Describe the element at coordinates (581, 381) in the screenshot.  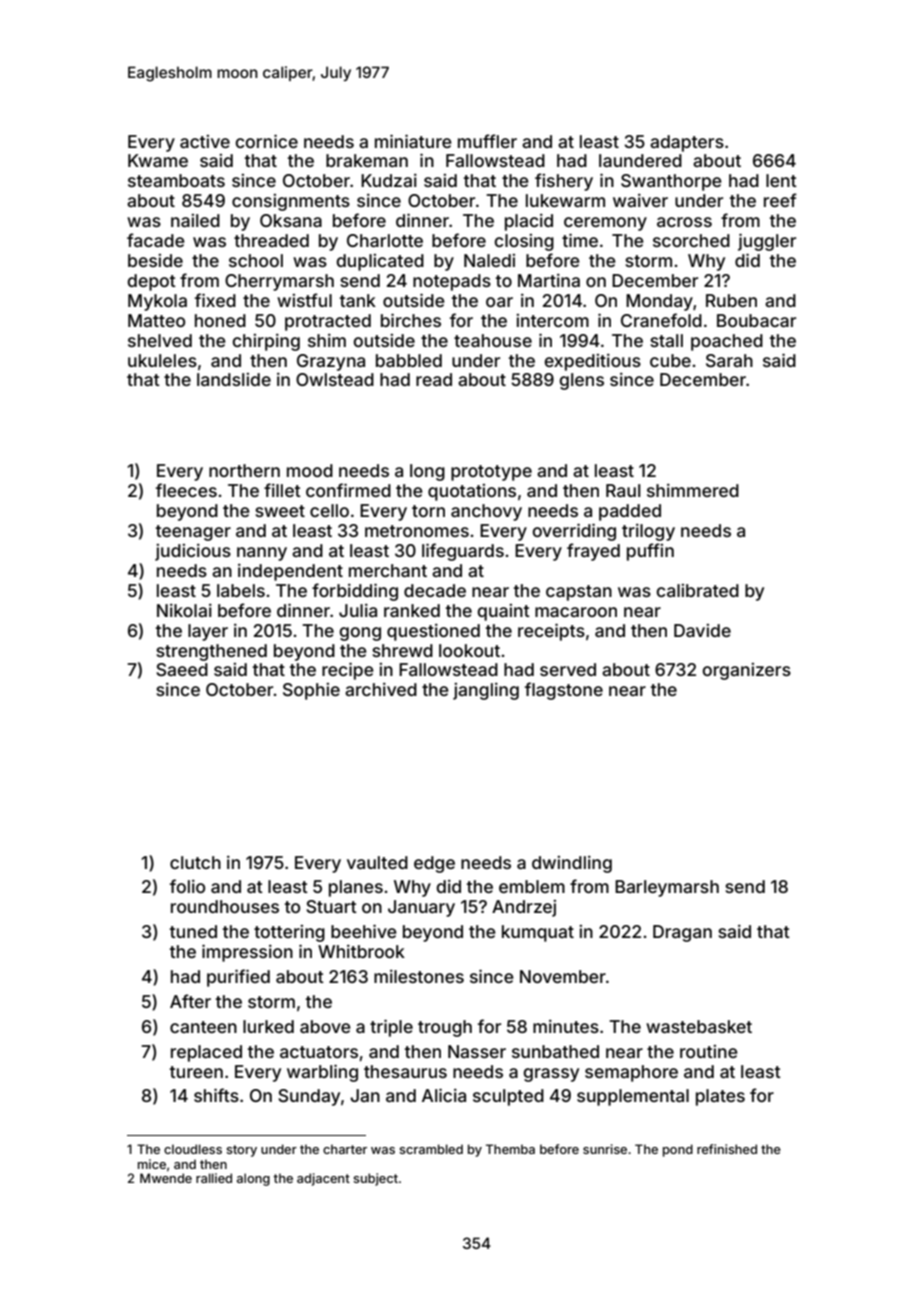
I see `glens` at that location.
